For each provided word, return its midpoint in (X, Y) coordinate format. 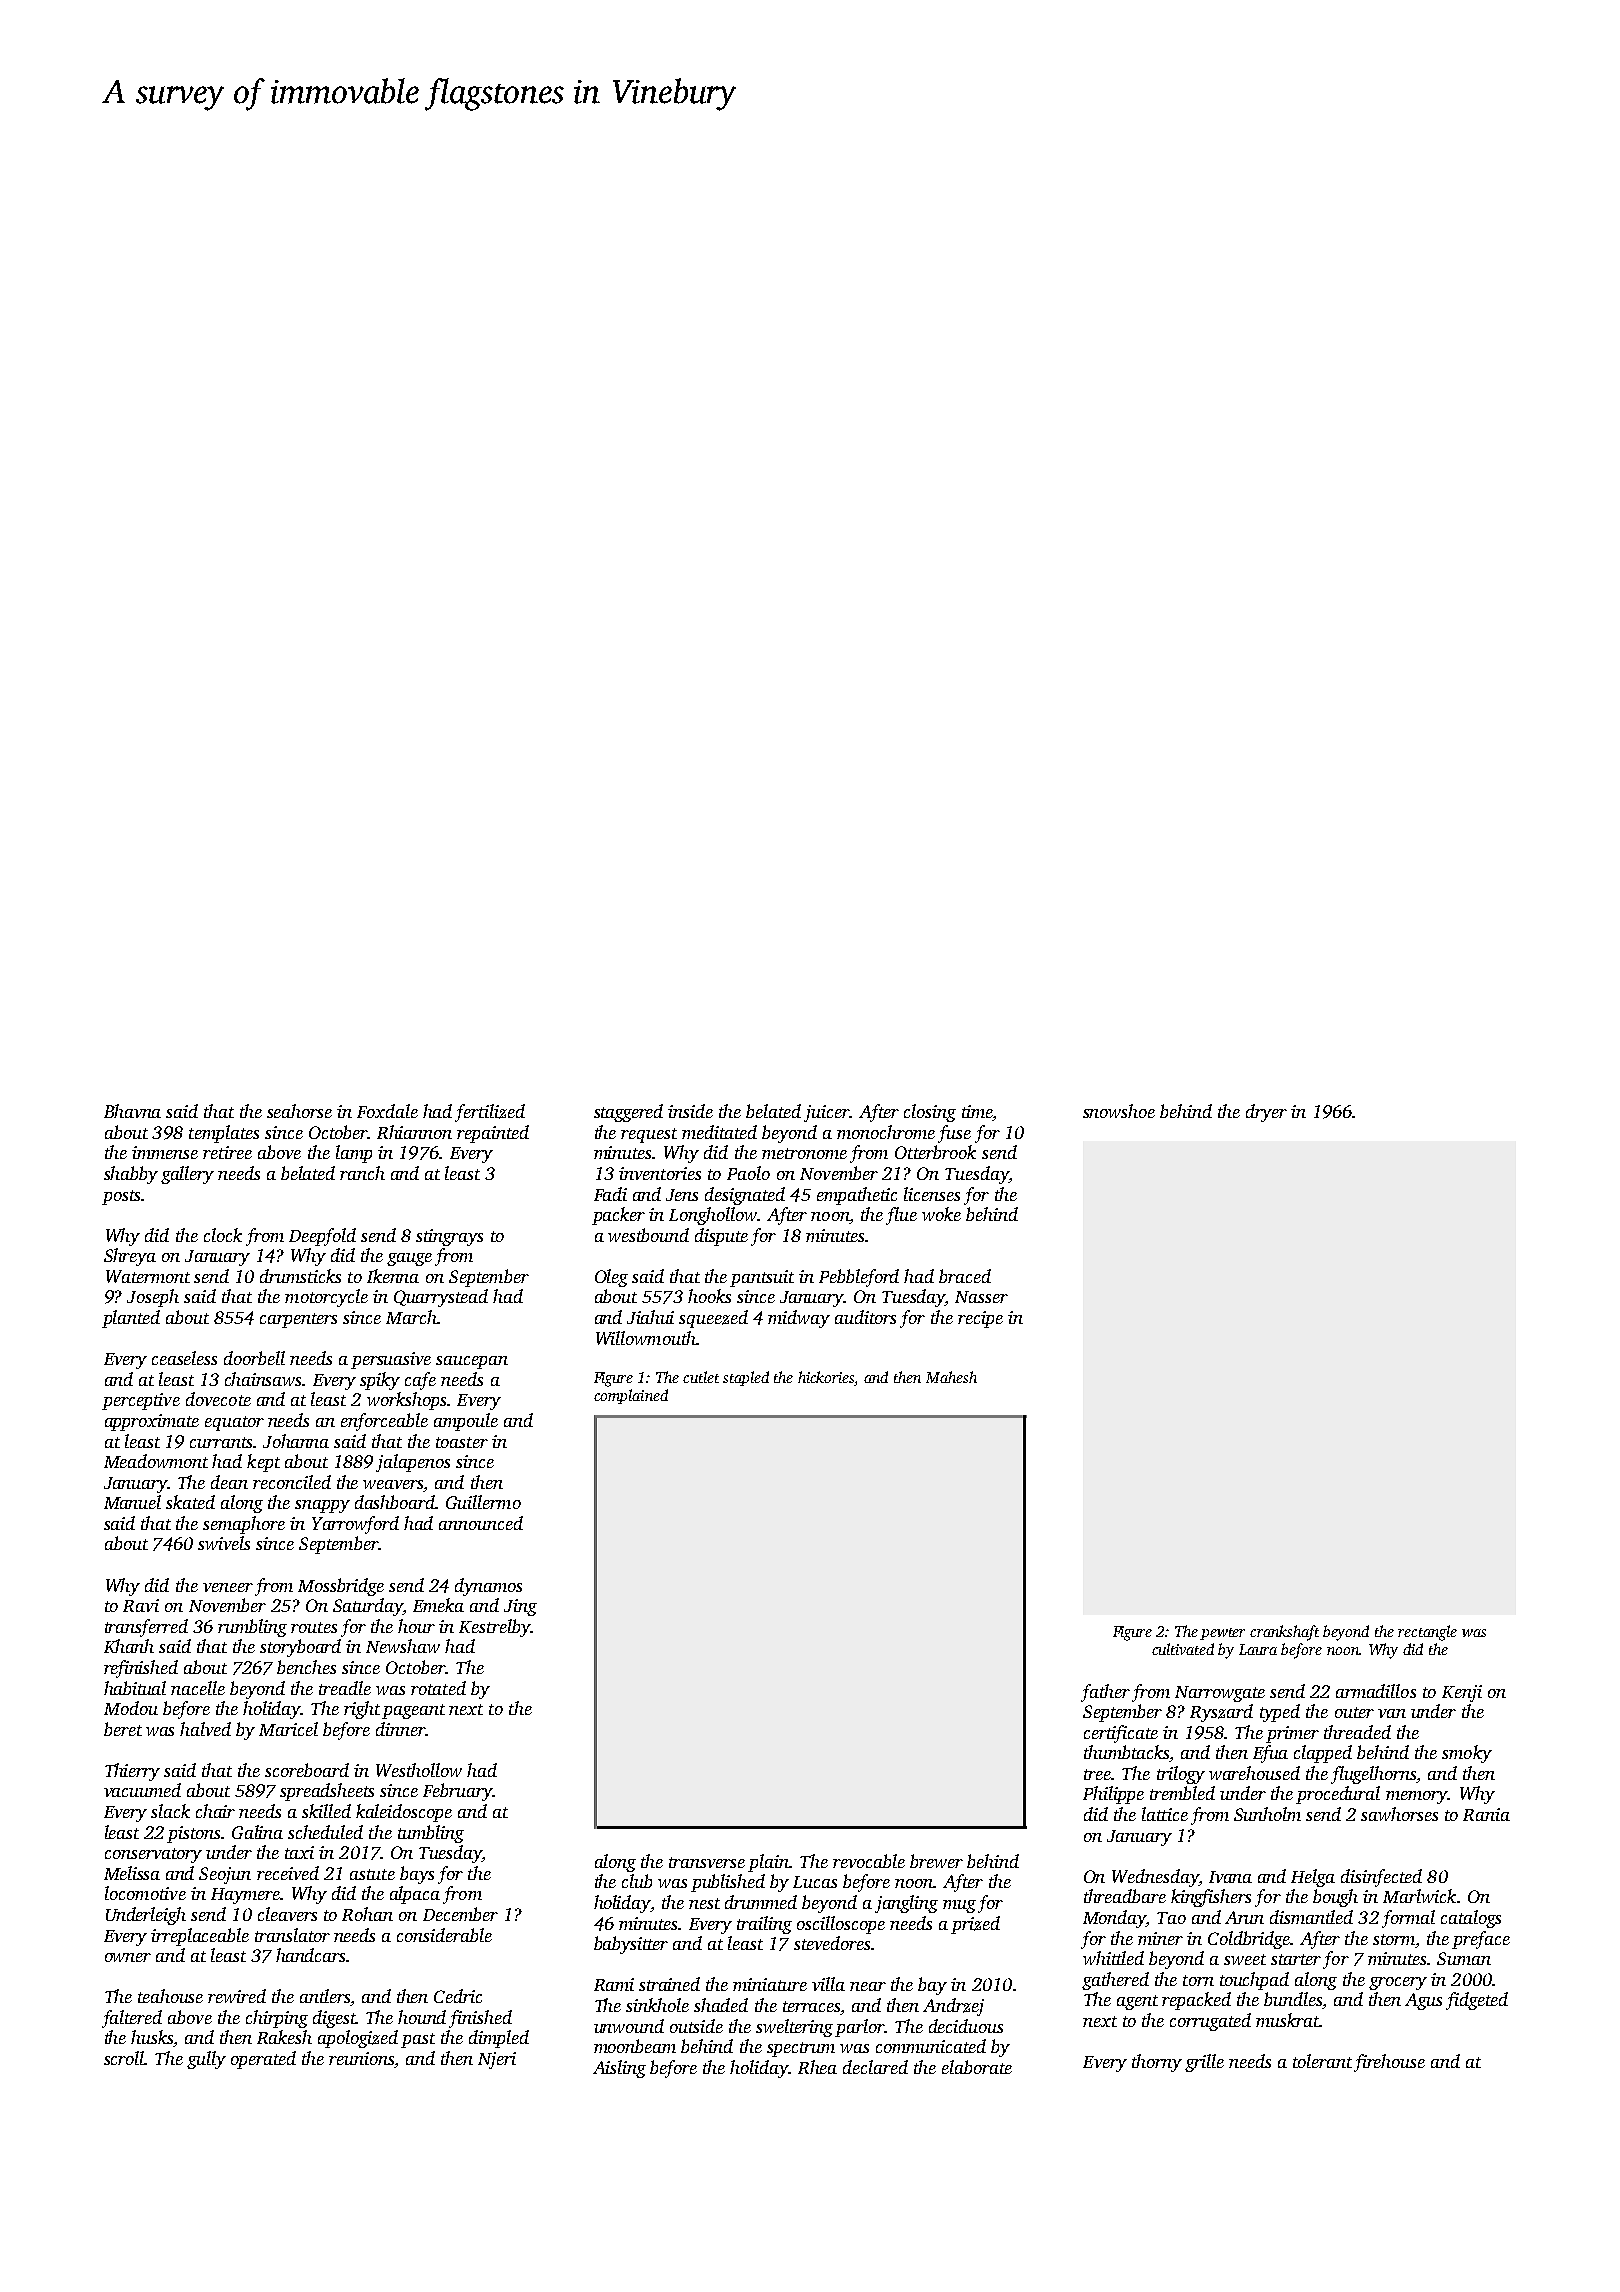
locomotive (145, 1893)
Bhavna (132, 1111)
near (868, 1986)
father (1105, 1693)
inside (690, 1111)
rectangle (1427, 1633)
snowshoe (1119, 1111)
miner (1160, 1938)
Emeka (438, 1605)
